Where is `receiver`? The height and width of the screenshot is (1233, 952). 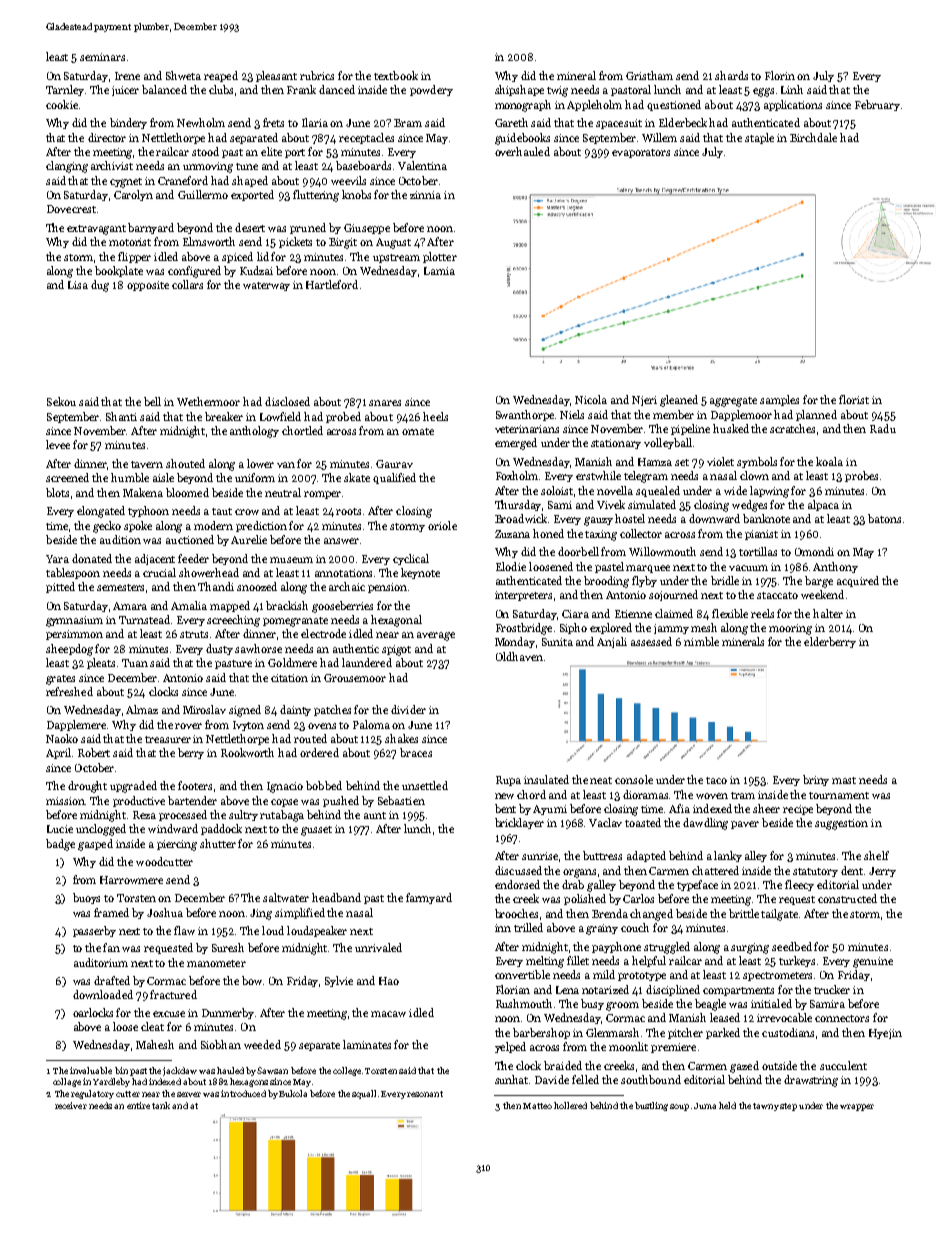
receiver is located at coordinates (71, 1105).
